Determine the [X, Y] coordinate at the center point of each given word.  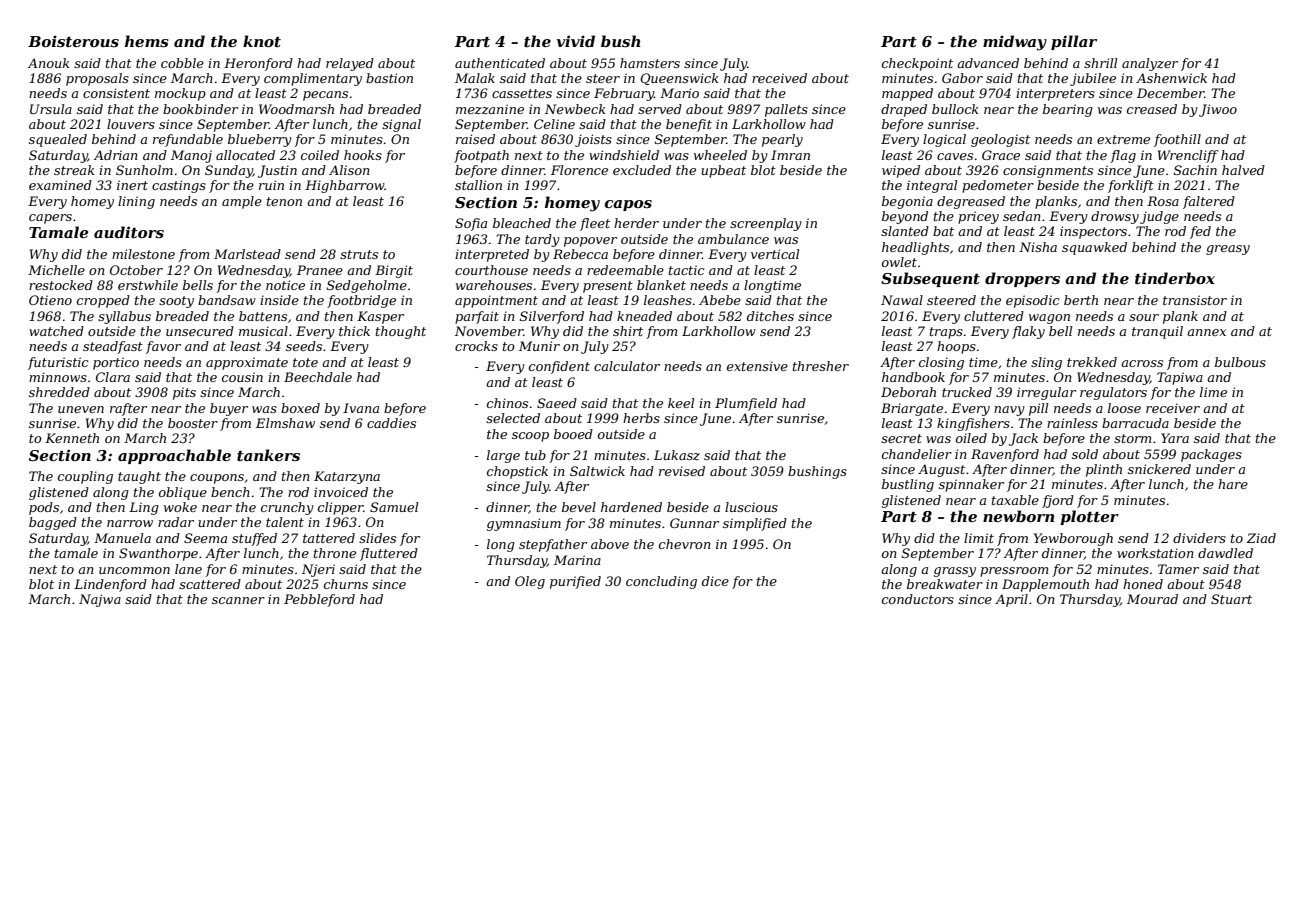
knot [262, 41]
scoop [530, 437]
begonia [907, 202]
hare [1233, 484]
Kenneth [72, 438]
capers [50, 219]
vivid [575, 41]
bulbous [1240, 362]
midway [1015, 43]
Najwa [100, 600]
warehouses [494, 285]
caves [955, 156]
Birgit [394, 271]
